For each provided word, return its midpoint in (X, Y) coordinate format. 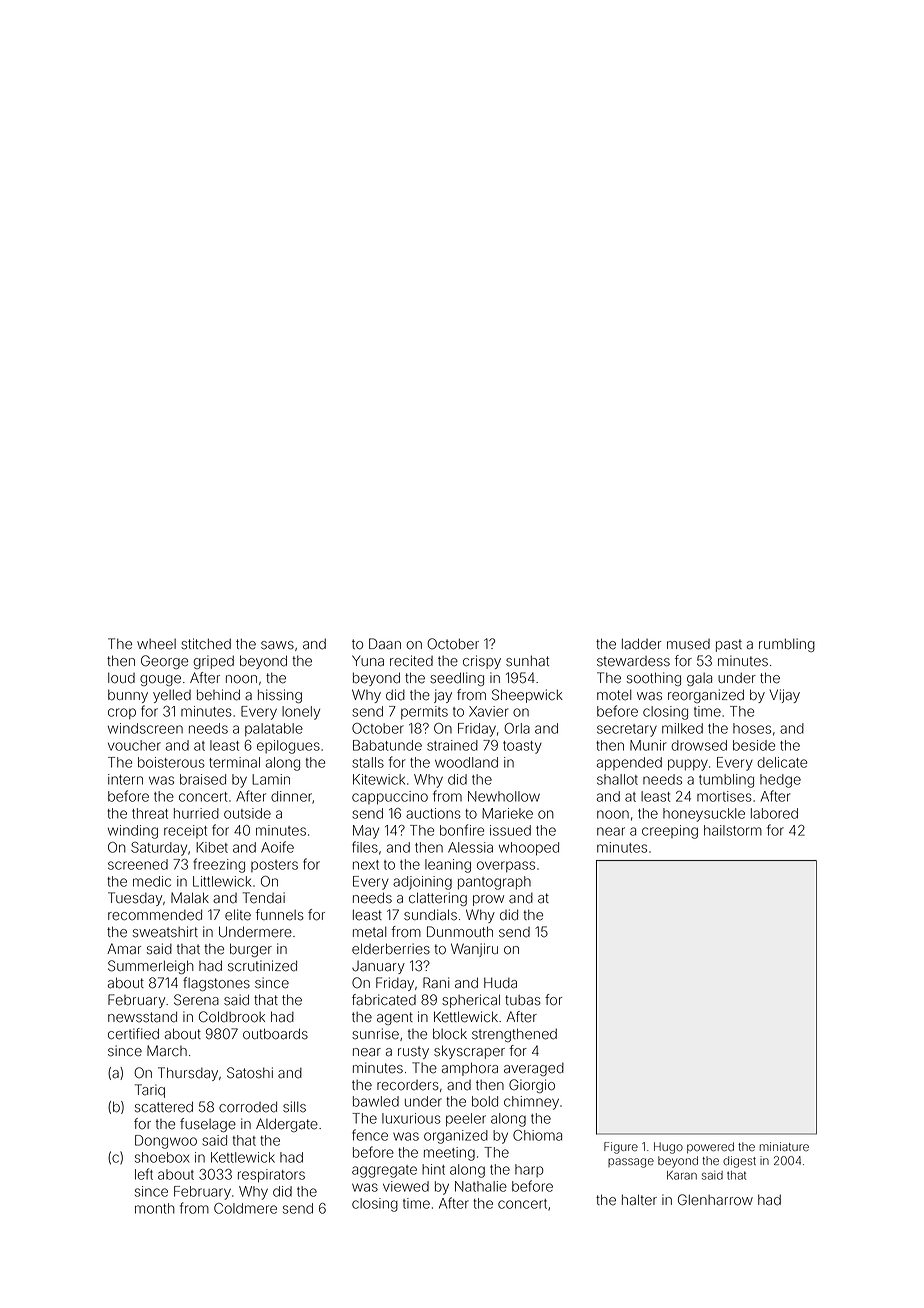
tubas (523, 1000)
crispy (482, 662)
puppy (688, 765)
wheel (156, 644)
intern (125, 779)
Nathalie (481, 1186)
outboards (275, 1034)
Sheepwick (527, 696)
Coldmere (245, 1208)
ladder (641, 644)
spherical (471, 1001)
